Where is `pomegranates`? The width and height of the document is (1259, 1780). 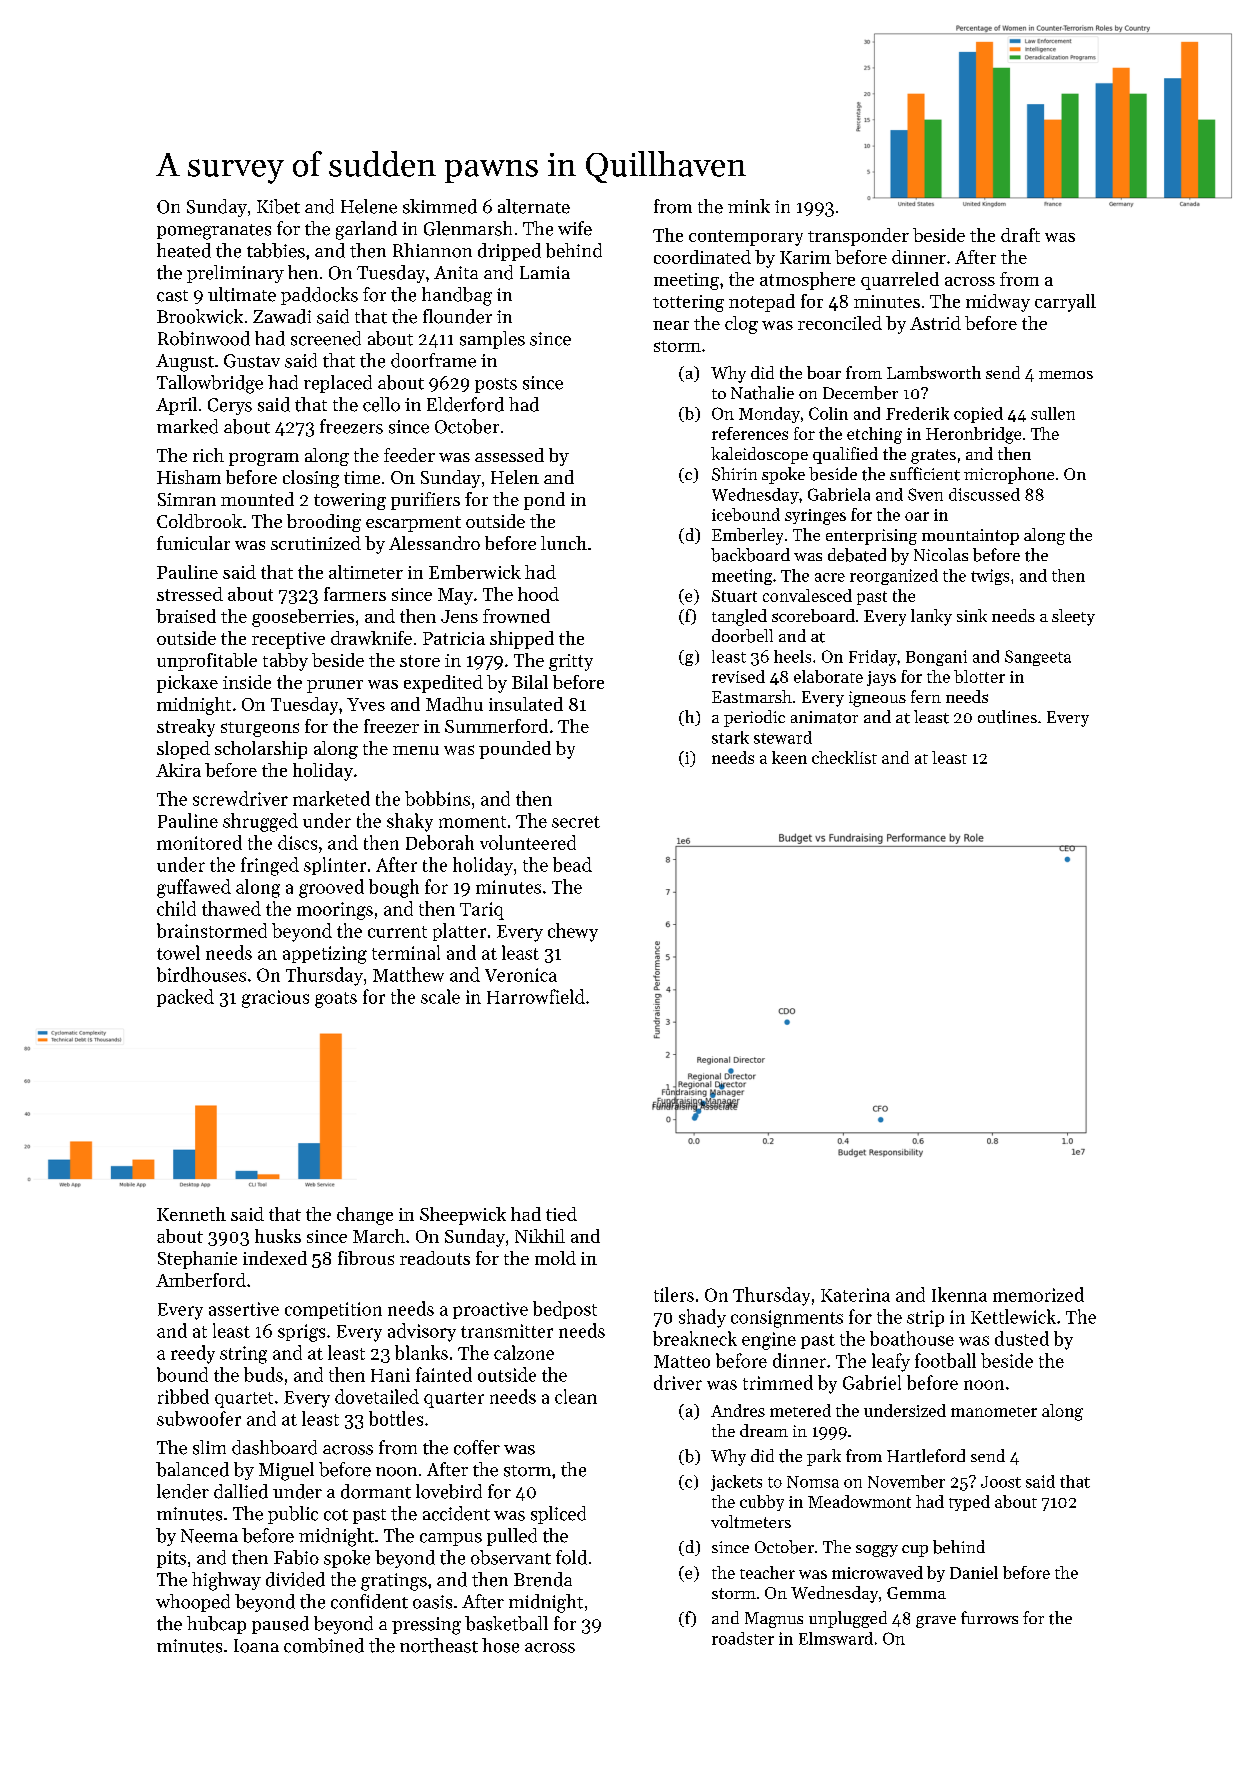
pomegranates is located at coordinates (214, 232).
